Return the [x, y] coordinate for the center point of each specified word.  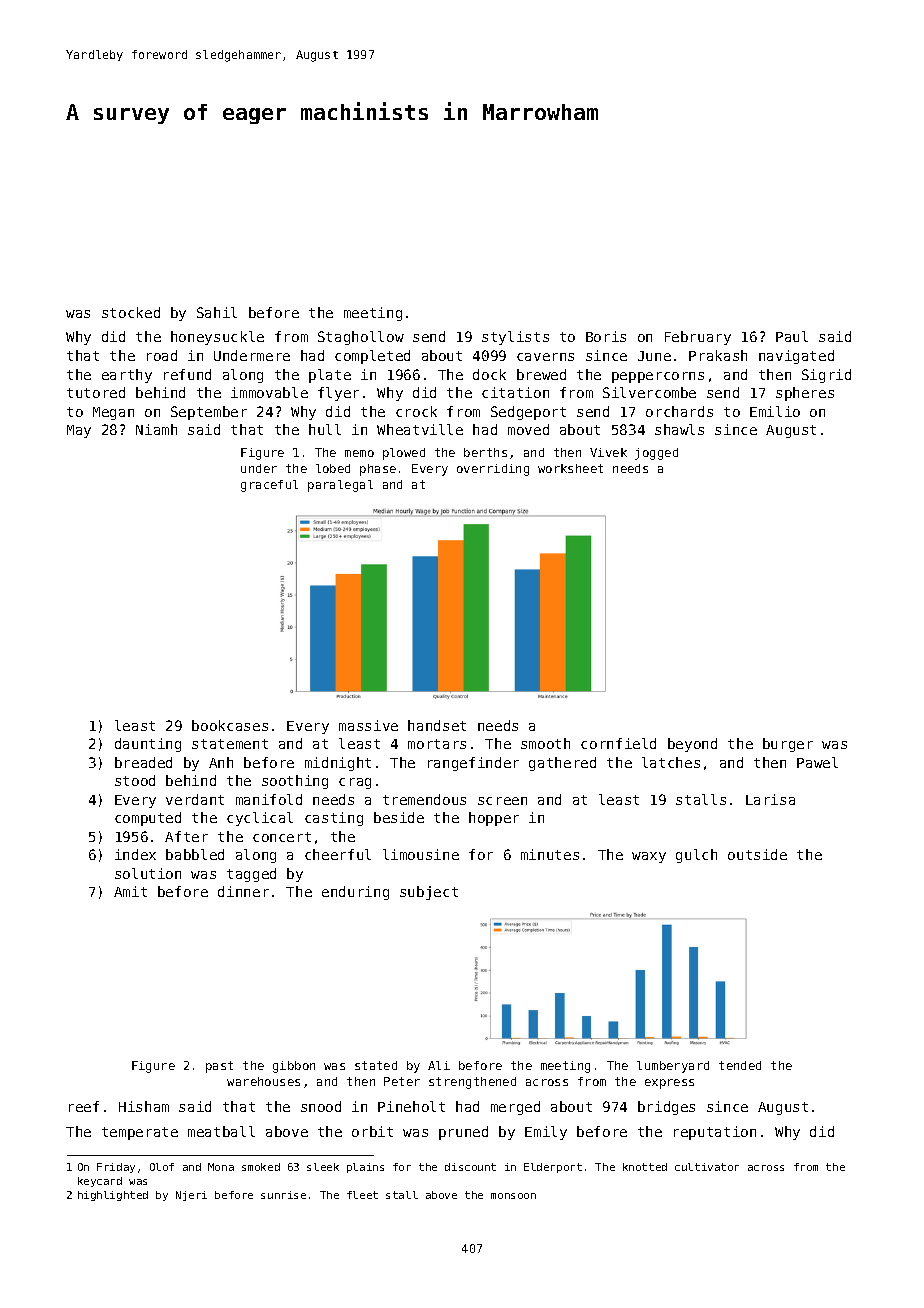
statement [230, 744]
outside [757, 854]
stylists [515, 338]
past [219, 1067]
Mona [221, 1167]
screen [502, 801]
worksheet [570, 468]
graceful [269, 486]
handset [437, 725]
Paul [792, 336]
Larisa [770, 799]
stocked [131, 312]
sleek [323, 1167]
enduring [355, 893]
